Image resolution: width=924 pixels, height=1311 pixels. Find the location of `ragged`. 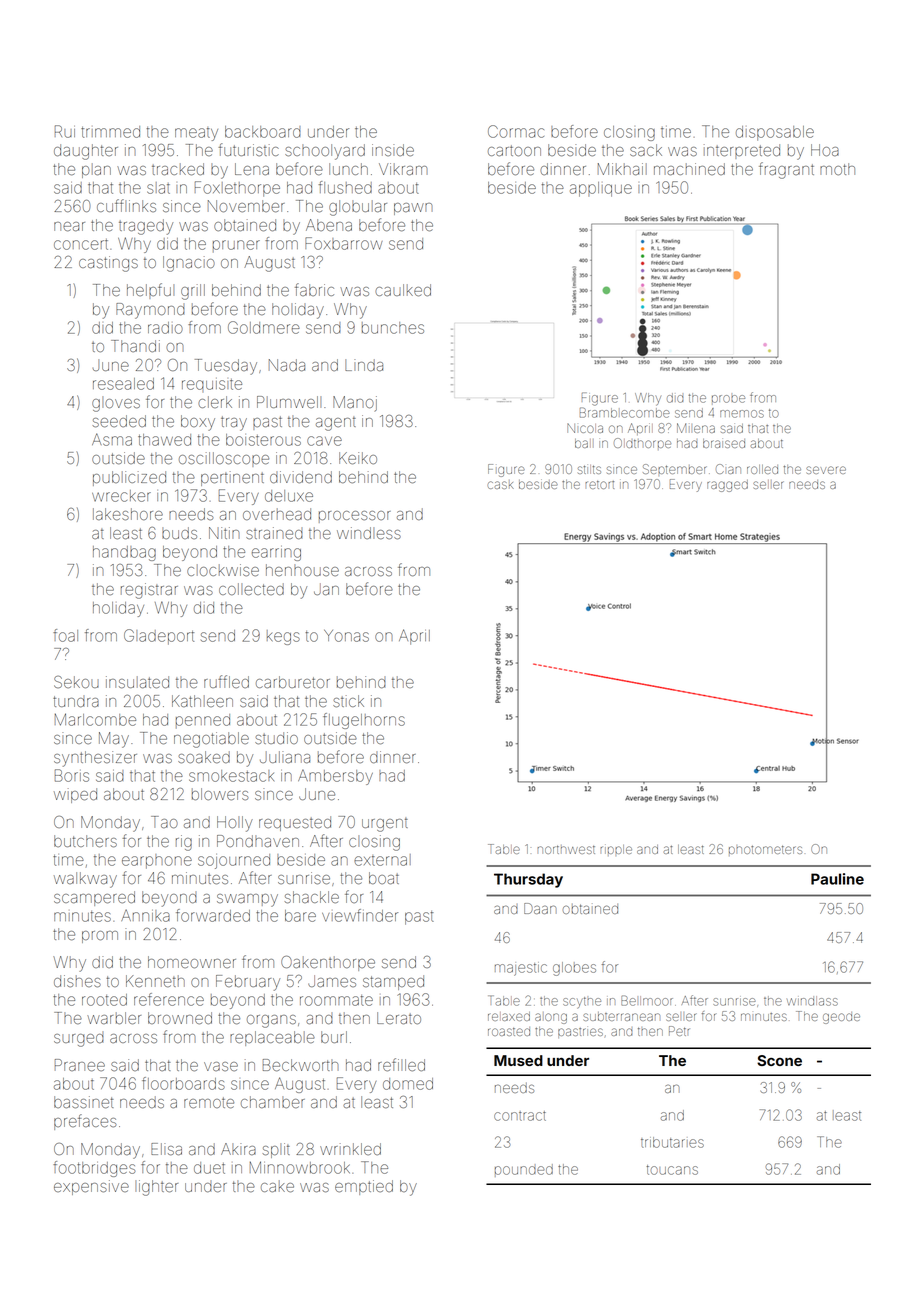

ragged is located at coordinates (727, 486).
